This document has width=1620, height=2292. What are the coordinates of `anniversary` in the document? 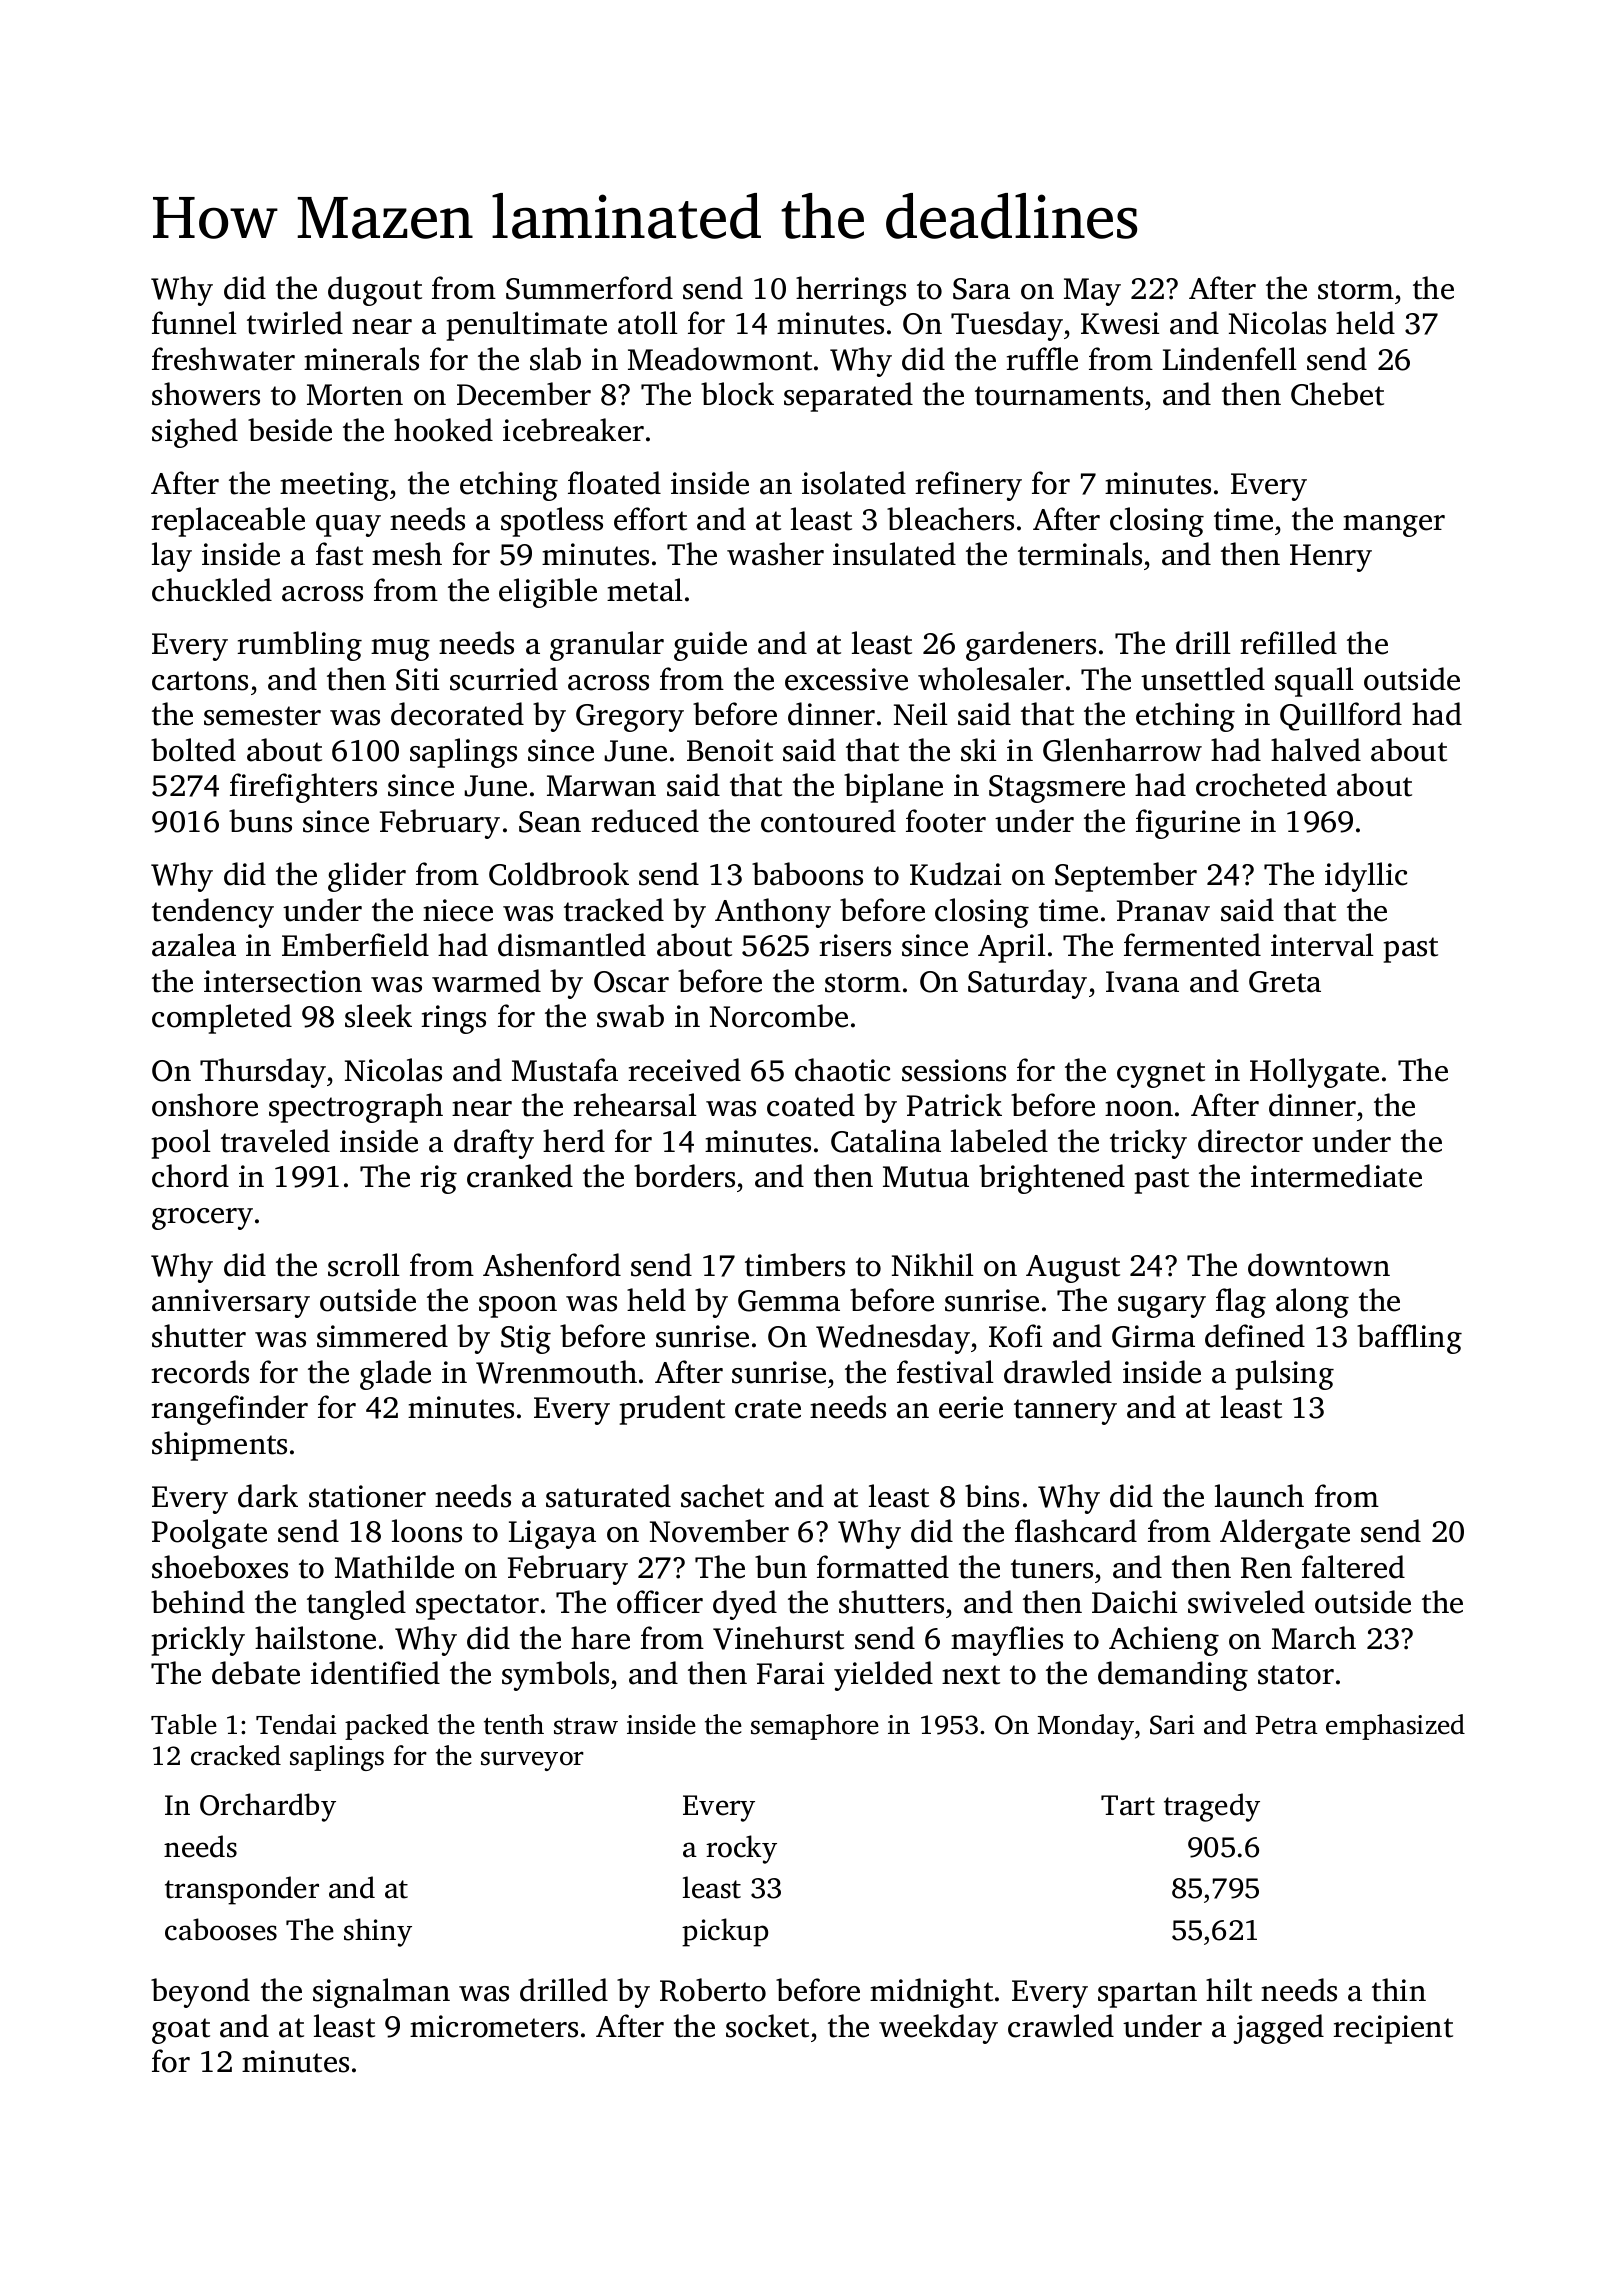 It's located at (231, 1303).
